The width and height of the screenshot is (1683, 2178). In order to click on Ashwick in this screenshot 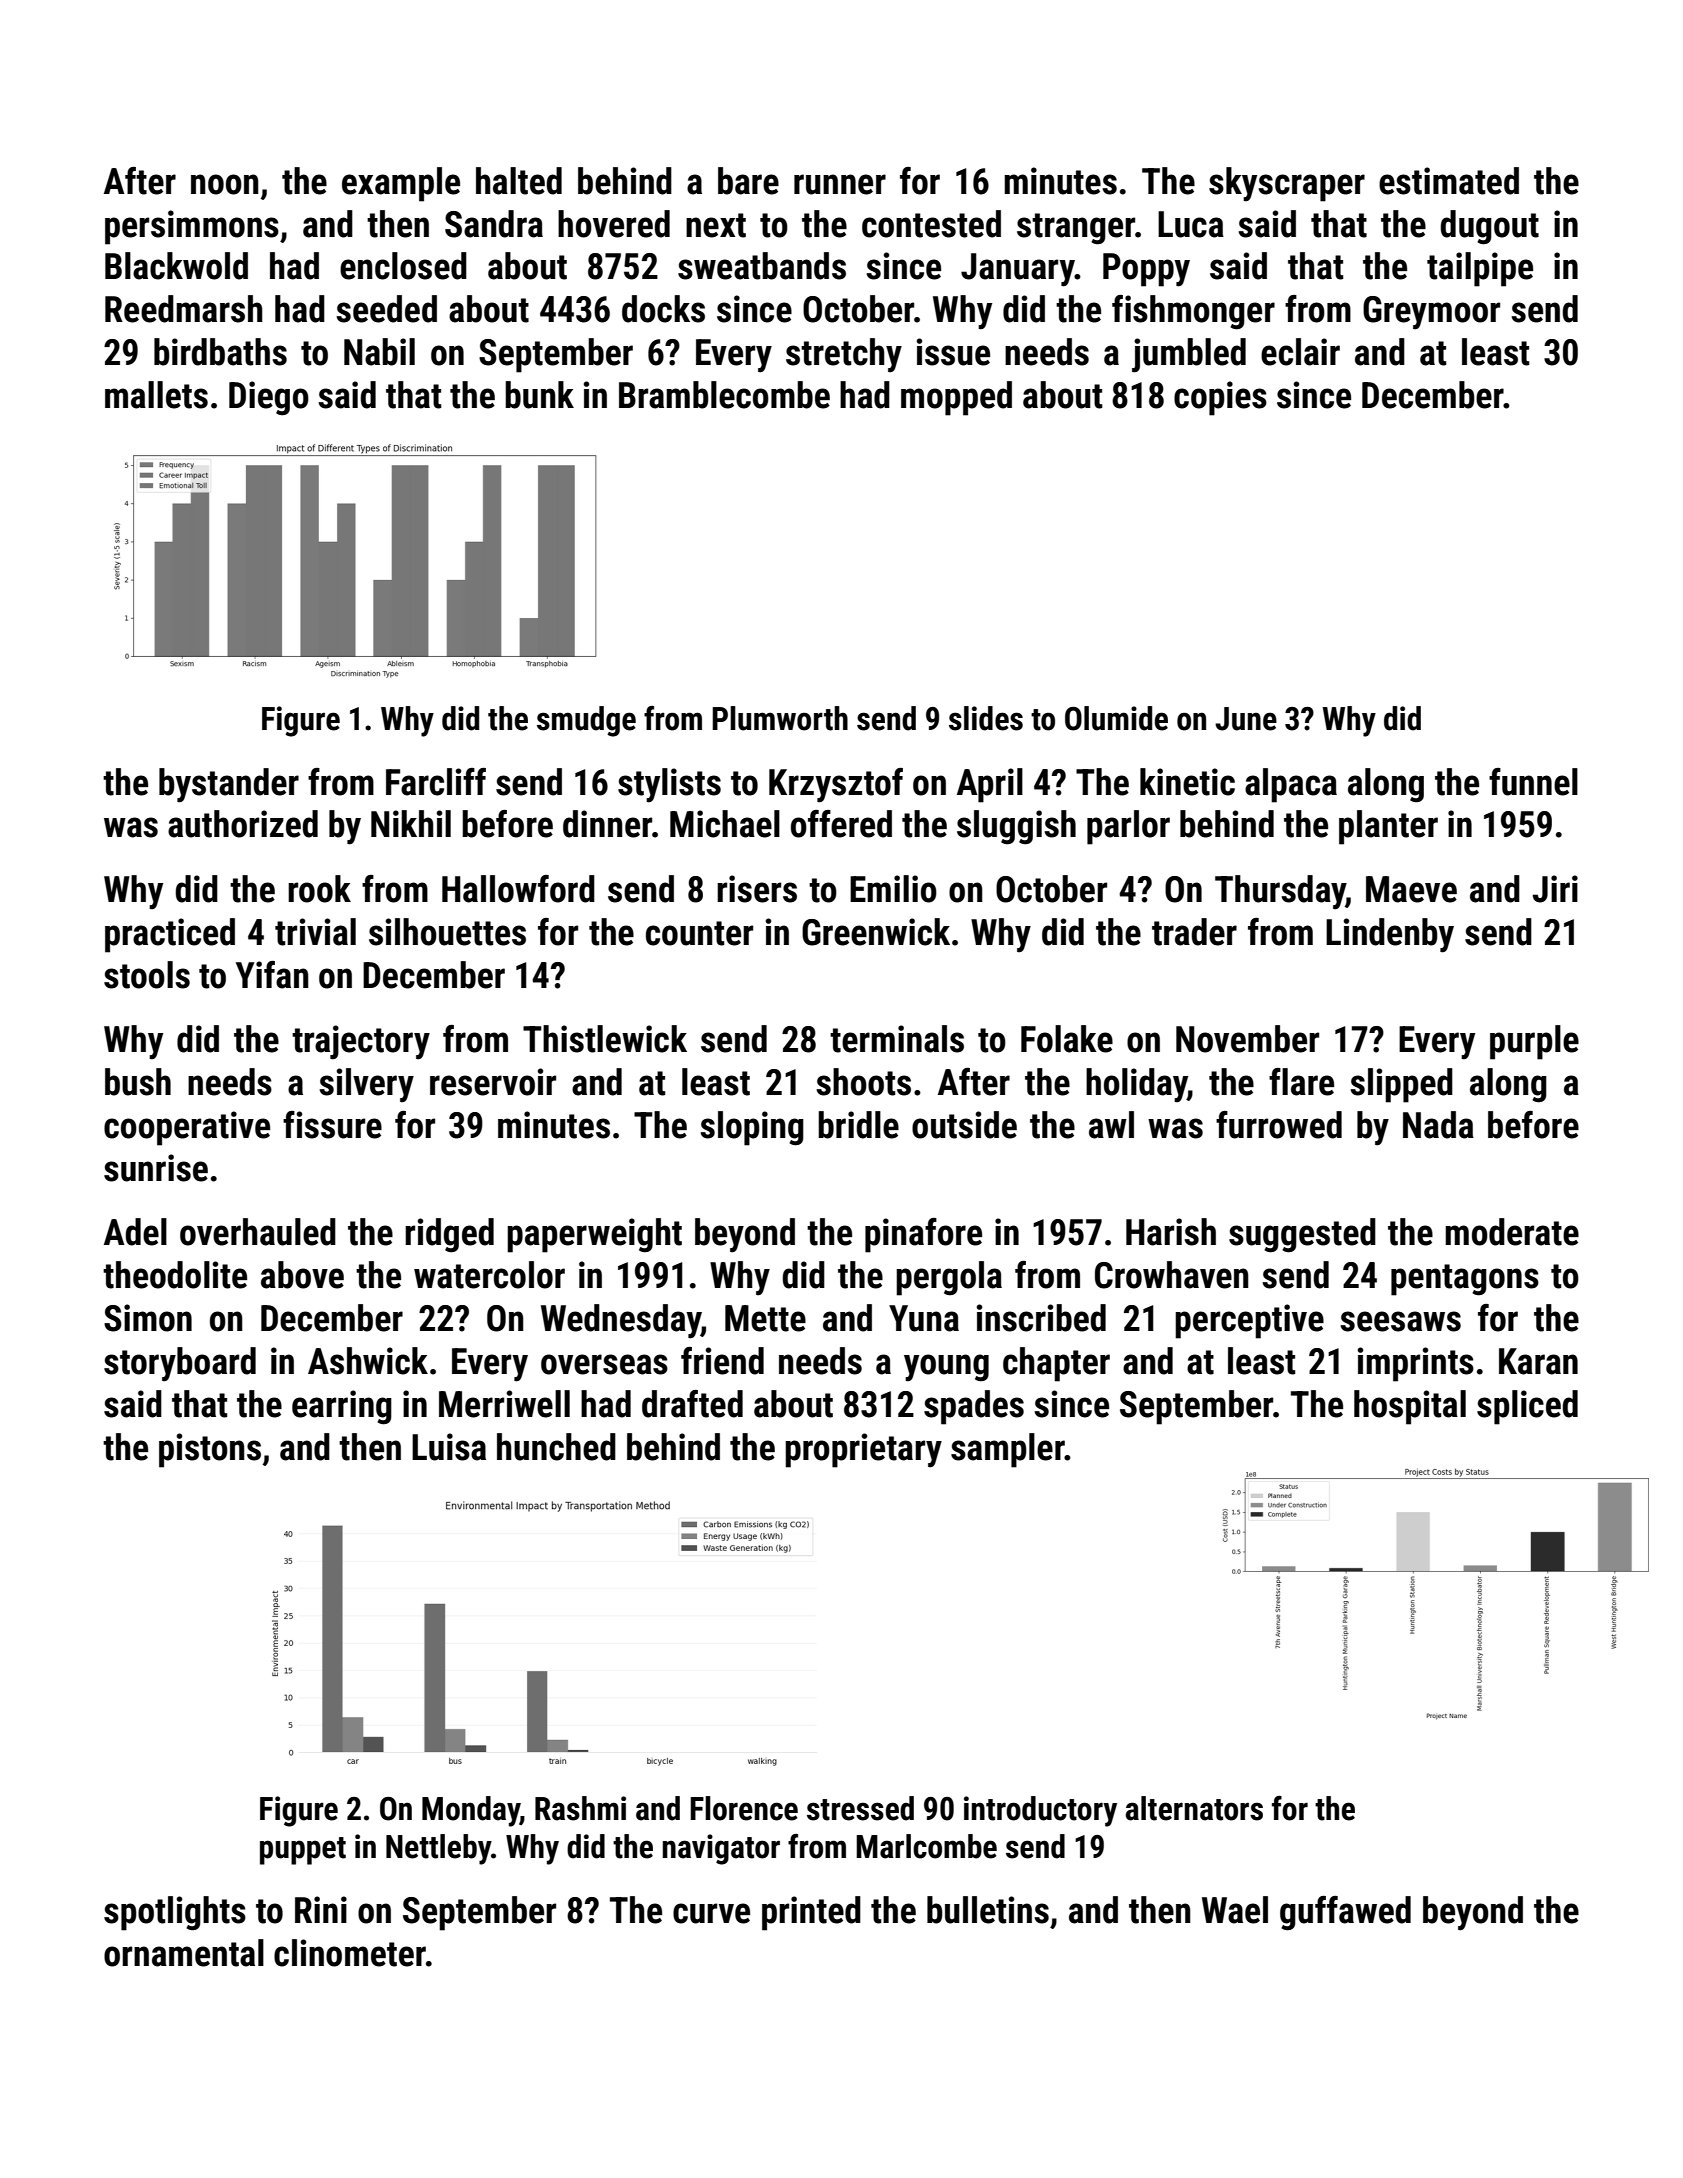, I will do `click(368, 1361)`.
